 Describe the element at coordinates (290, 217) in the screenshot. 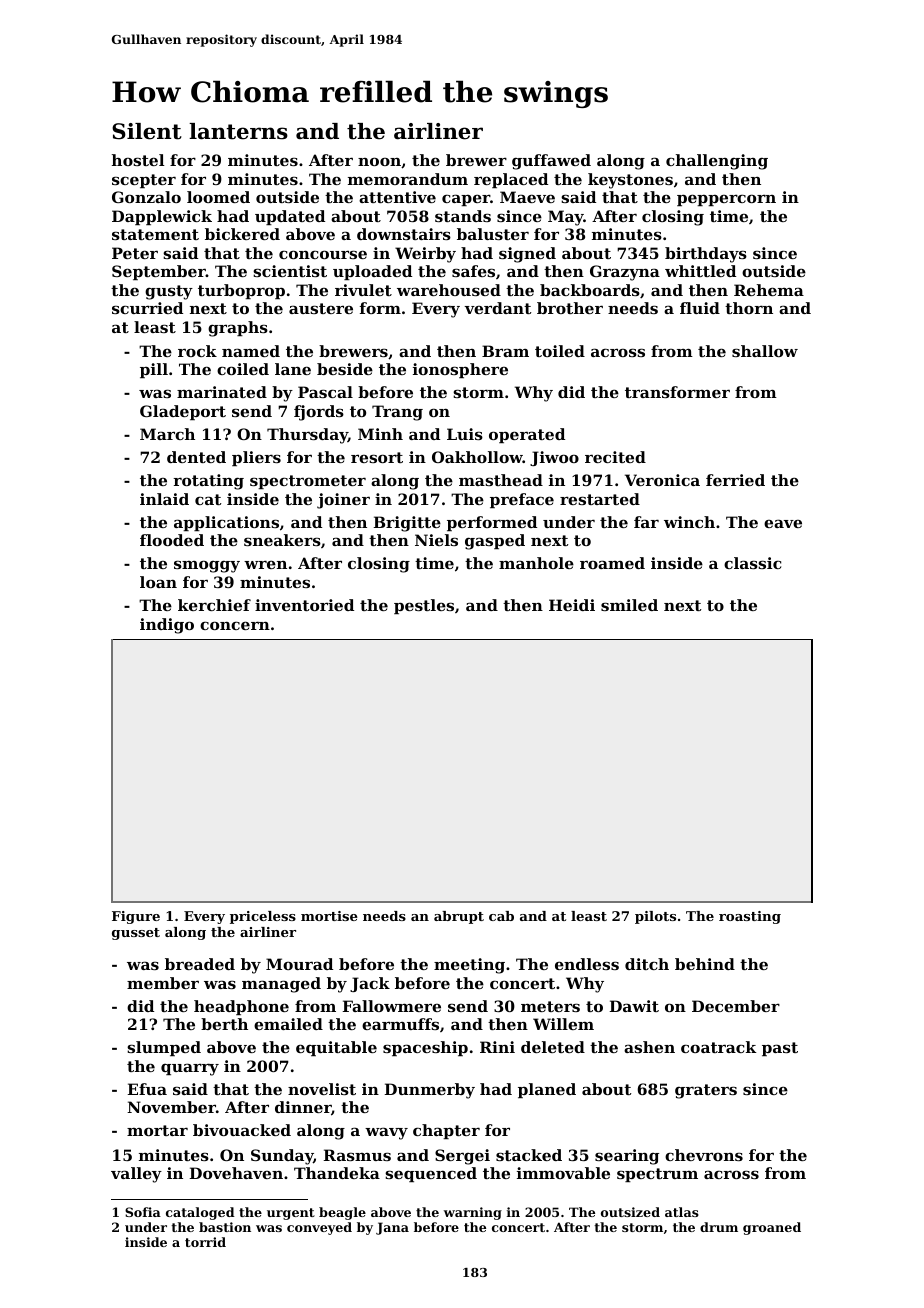

I see `updated` at that location.
